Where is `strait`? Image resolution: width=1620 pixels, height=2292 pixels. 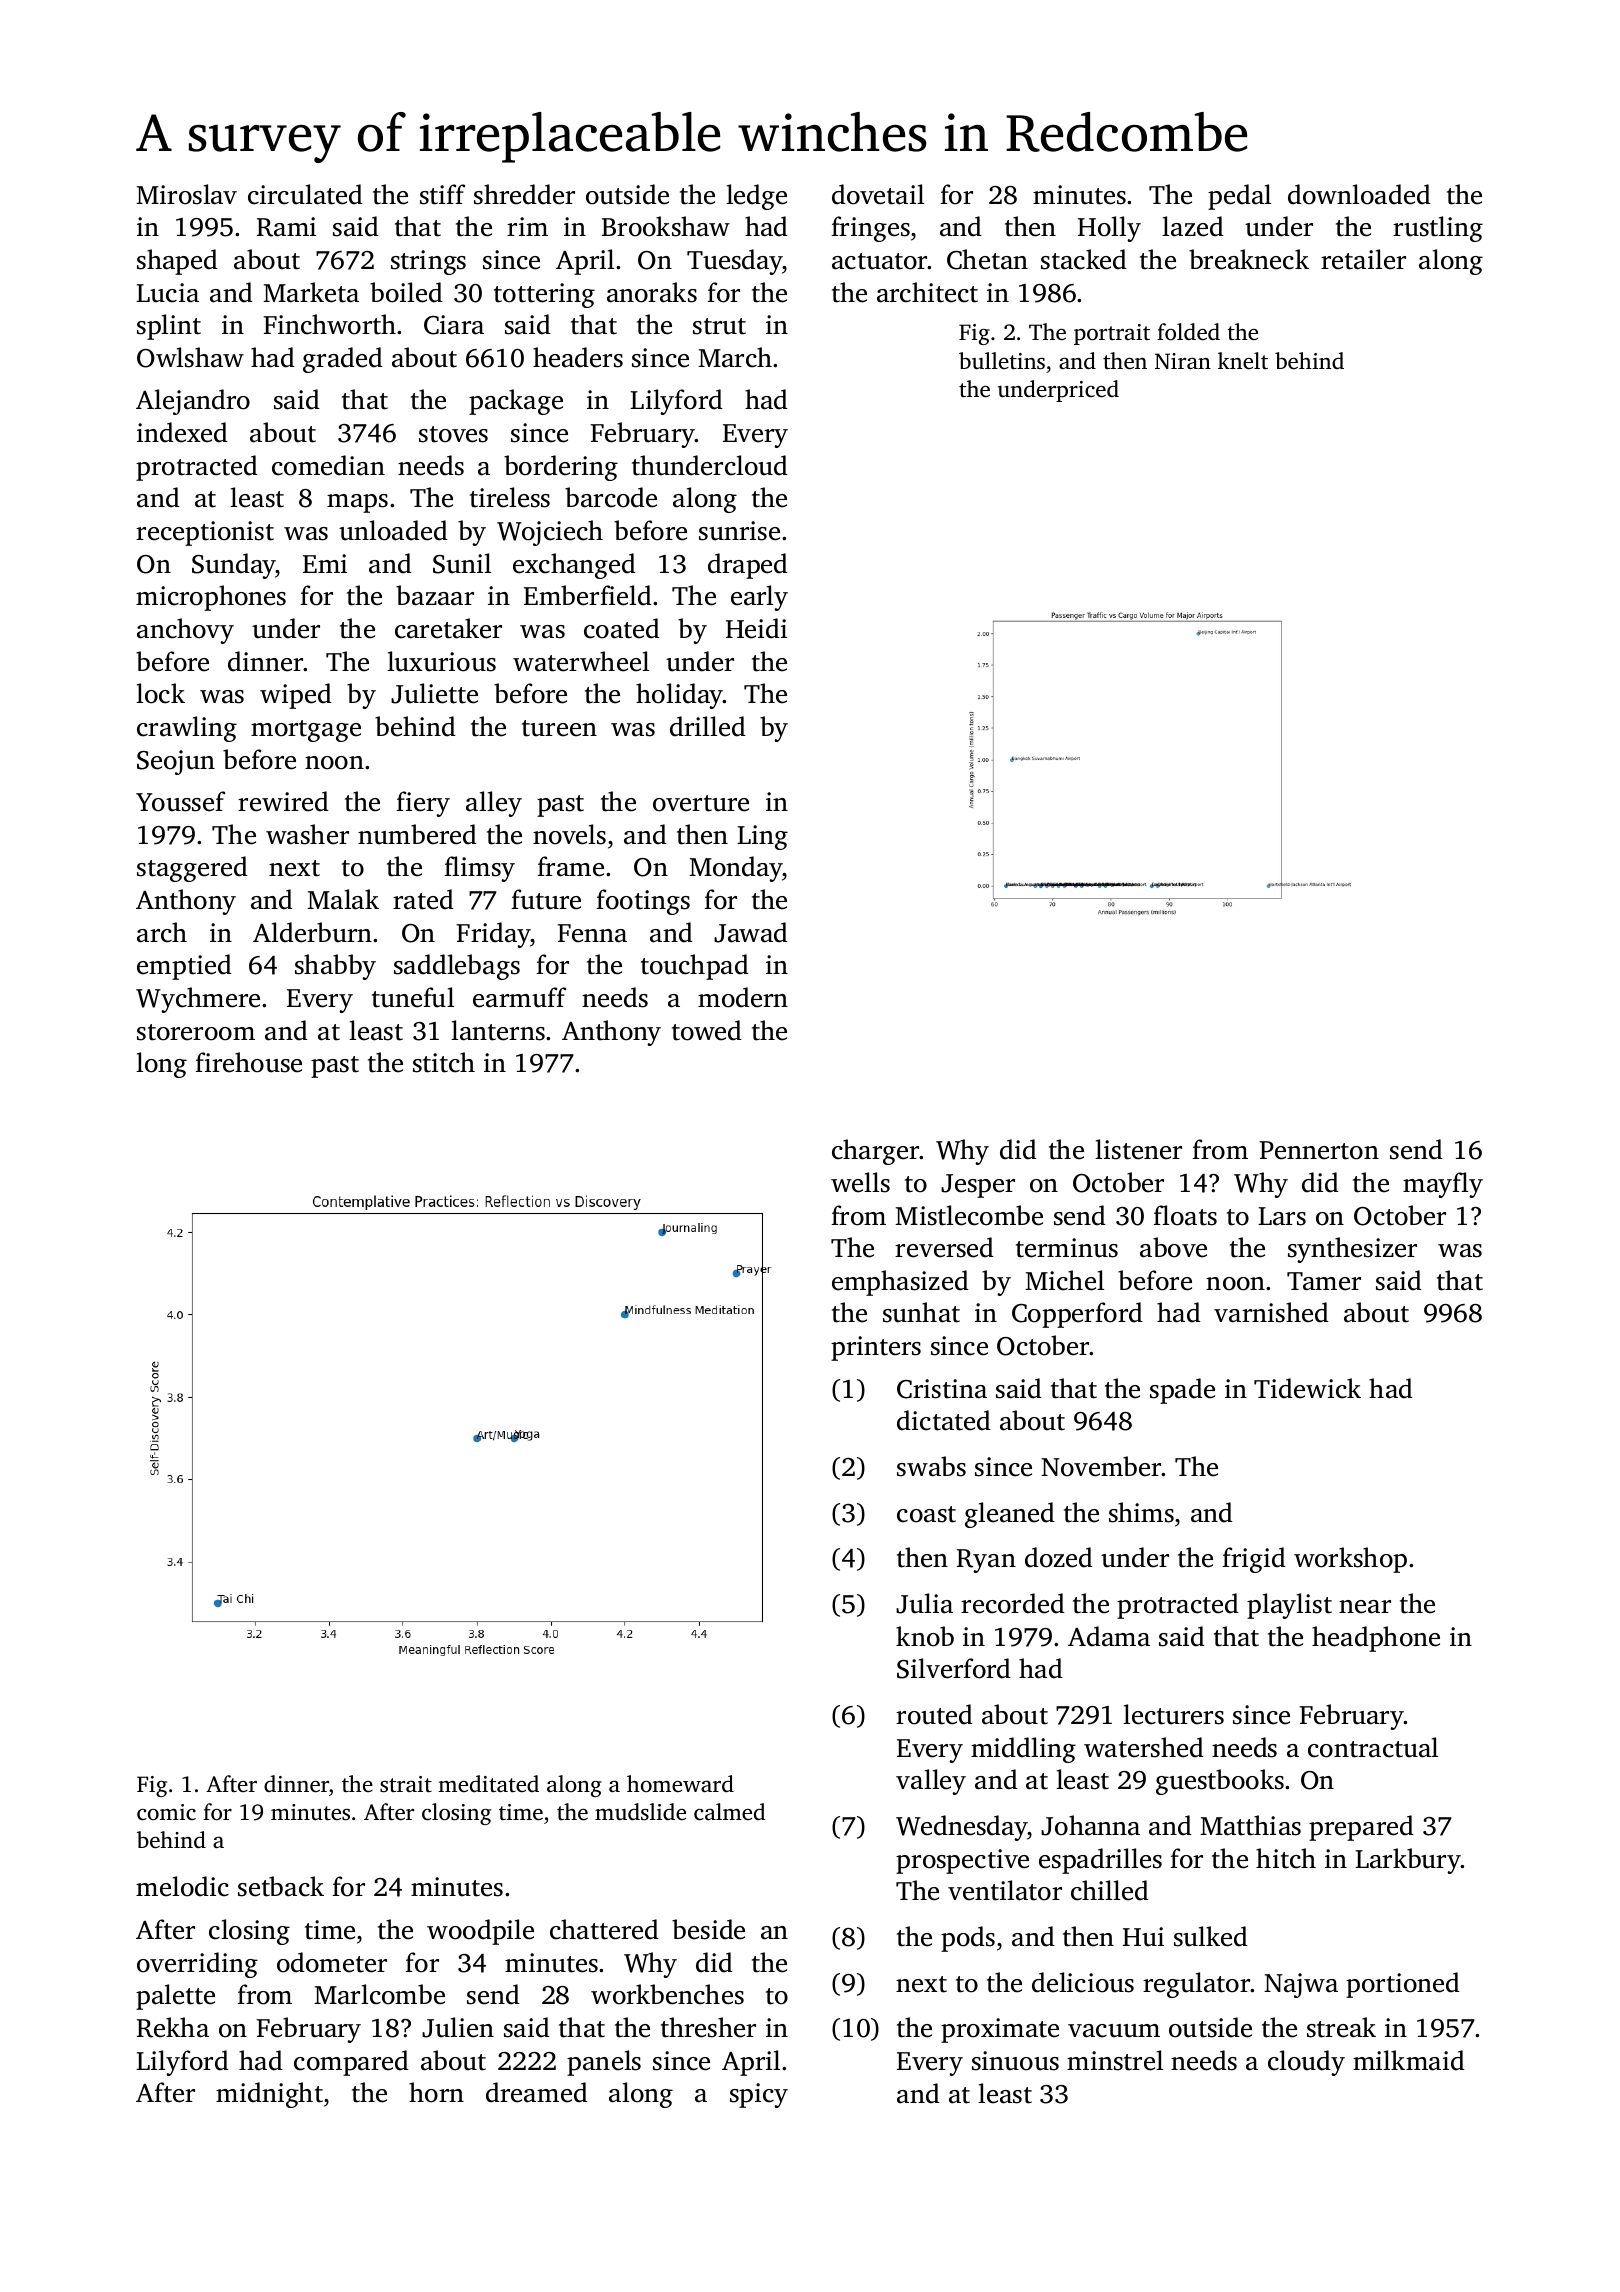 strait is located at coordinates (406, 1784).
